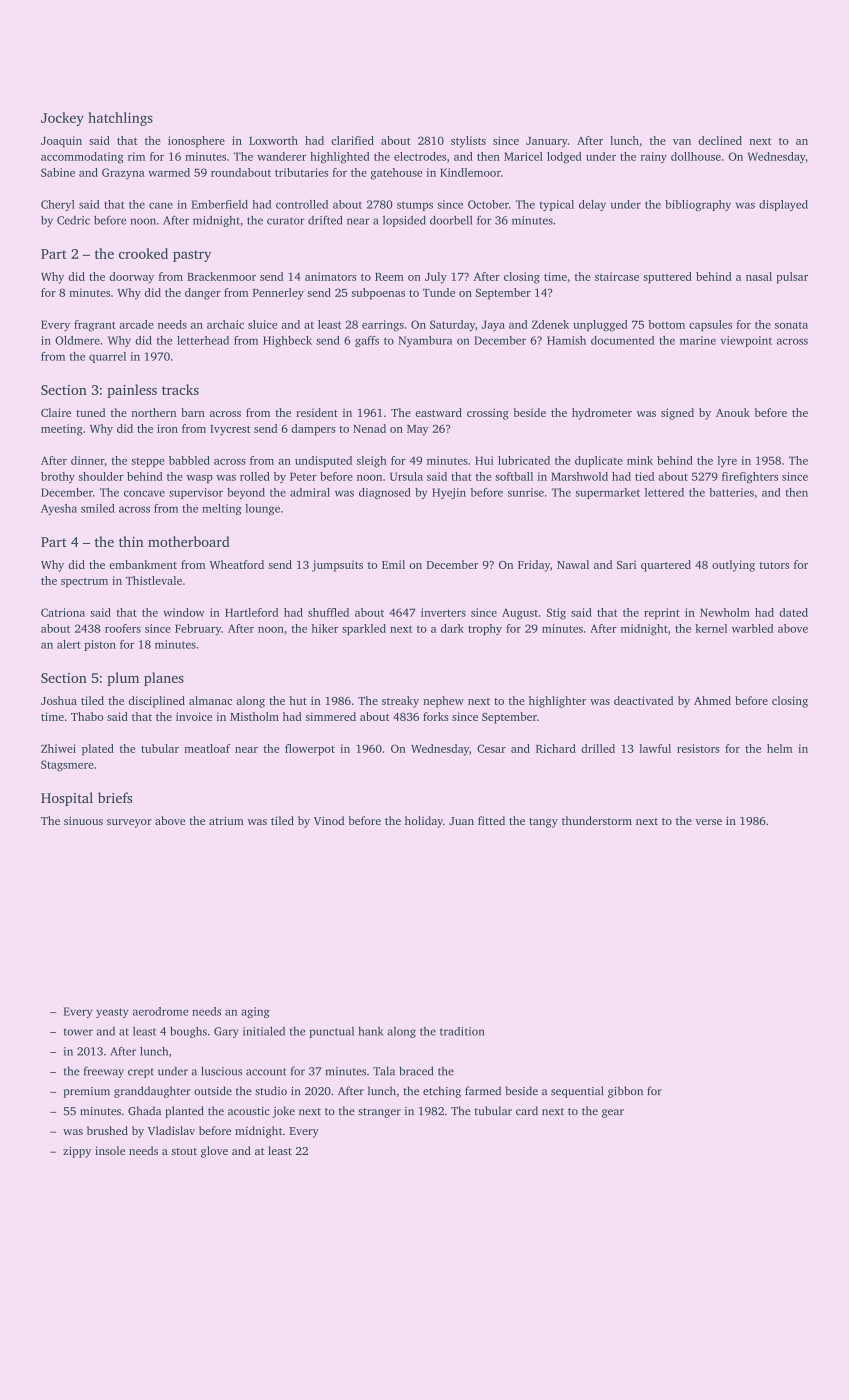 The width and height of the screenshot is (849, 1400). I want to click on stylists, so click(468, 142).
